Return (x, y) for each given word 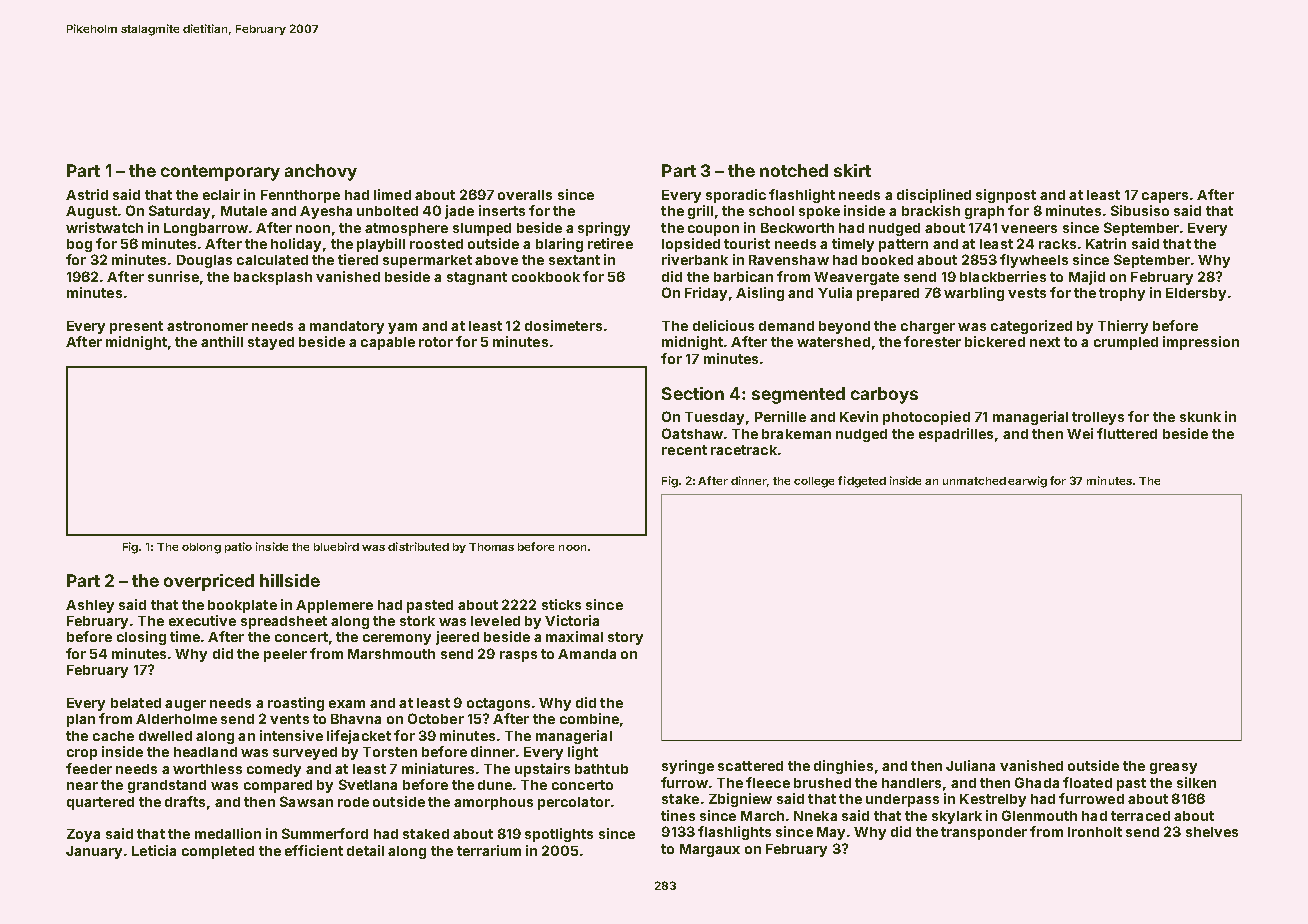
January (94, 852)
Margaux (710, 850)
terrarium (489, 850)
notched (794, 170)
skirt (852, 170)
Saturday (179, 212)
